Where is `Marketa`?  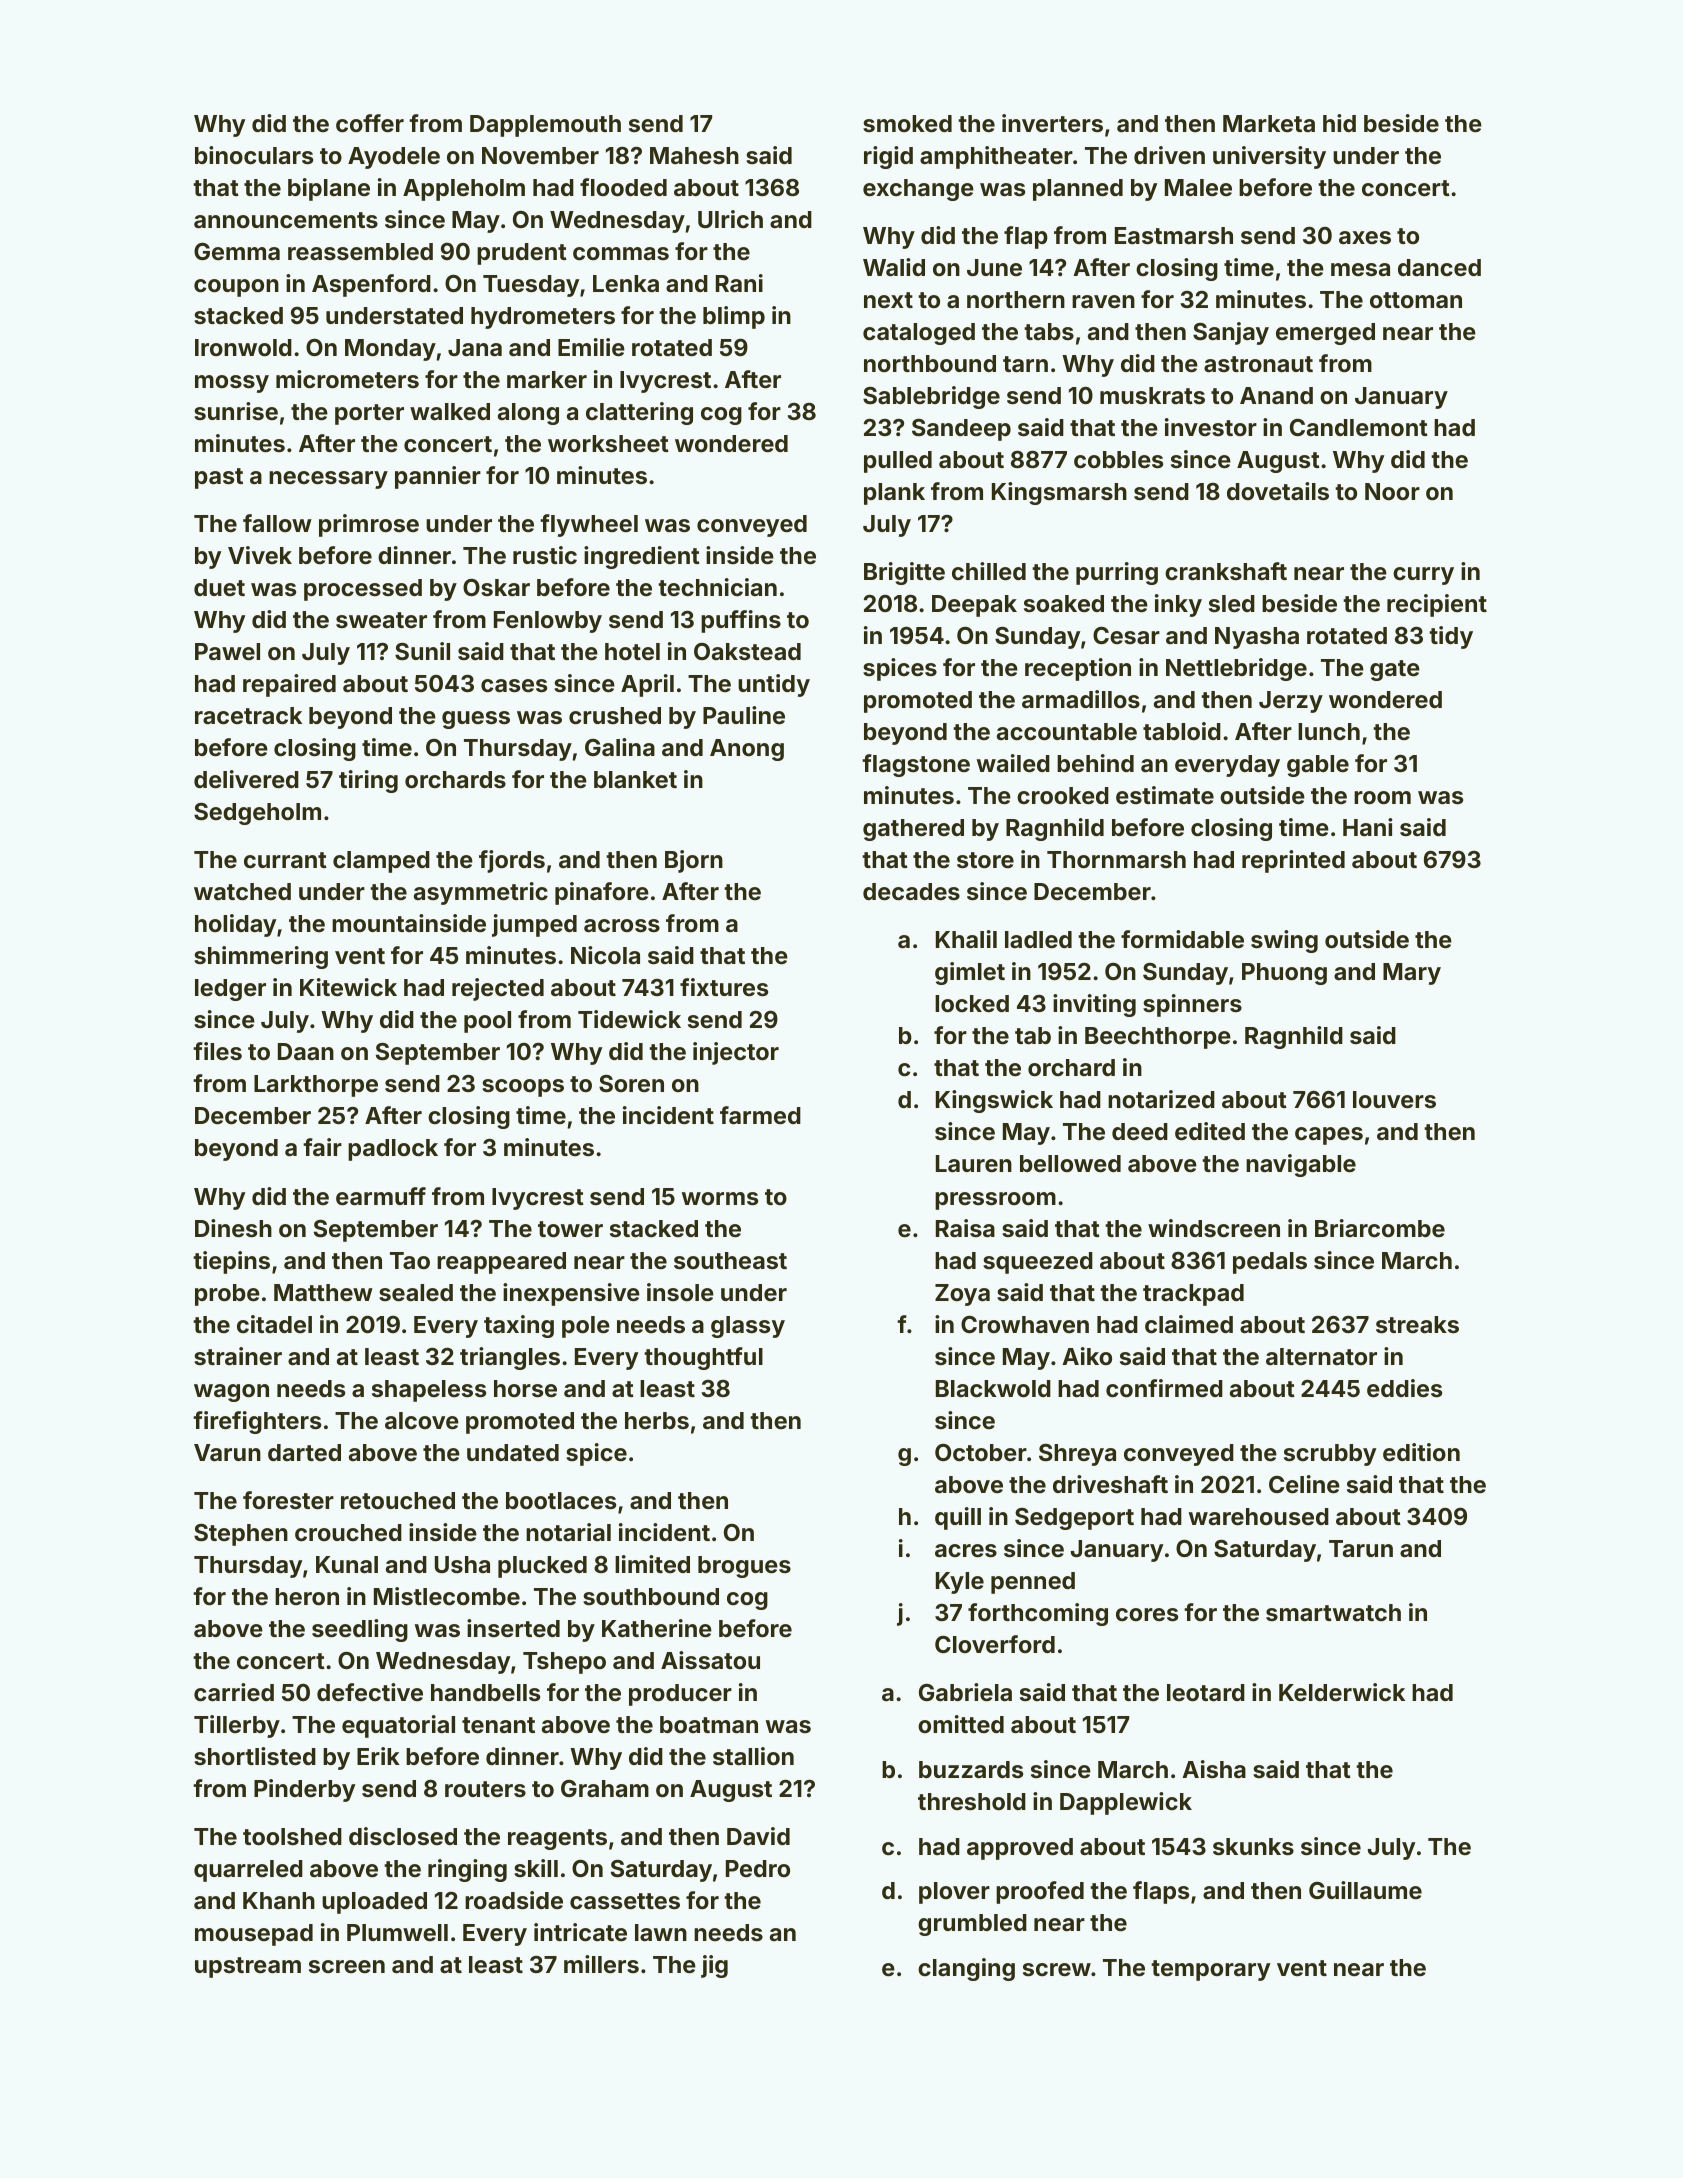
Marketa is located at coordinates (1269, 123).
